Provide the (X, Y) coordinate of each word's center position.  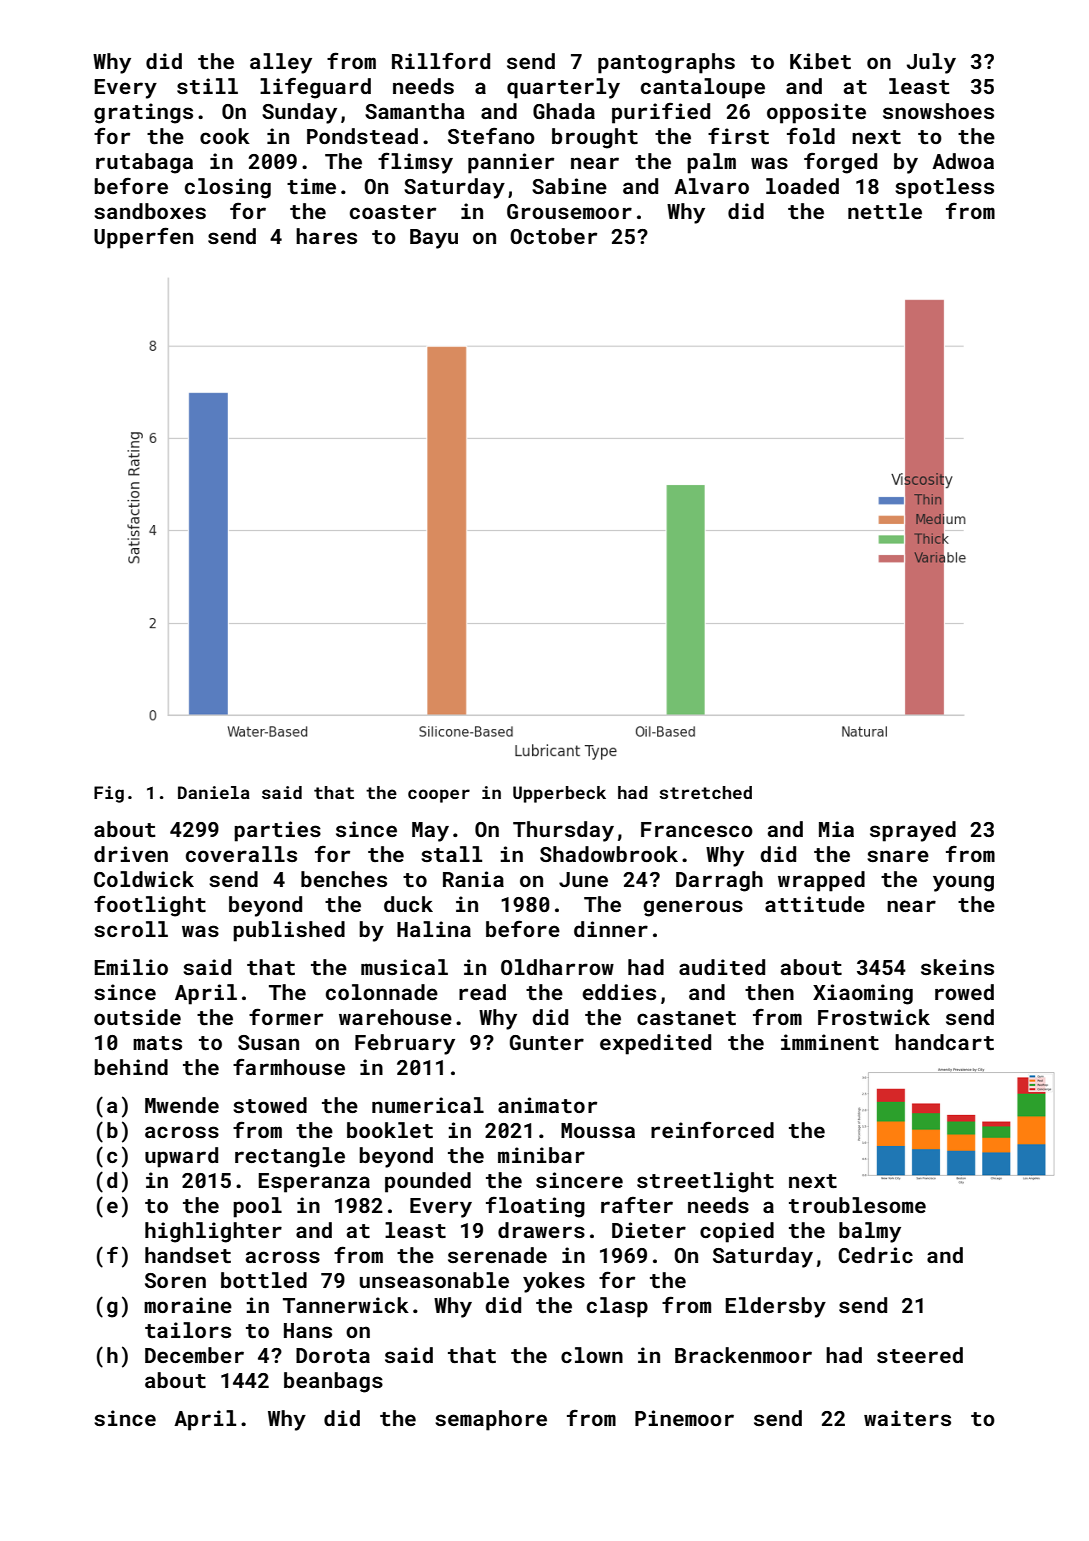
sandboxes (150, 211)
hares (326, 236)
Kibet (820, 61)
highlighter (213, 1232)
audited (722, 967)
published (289, 931)
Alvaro (711, 186)
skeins (957, 967)
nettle (885, 211)
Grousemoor (569, 211)
